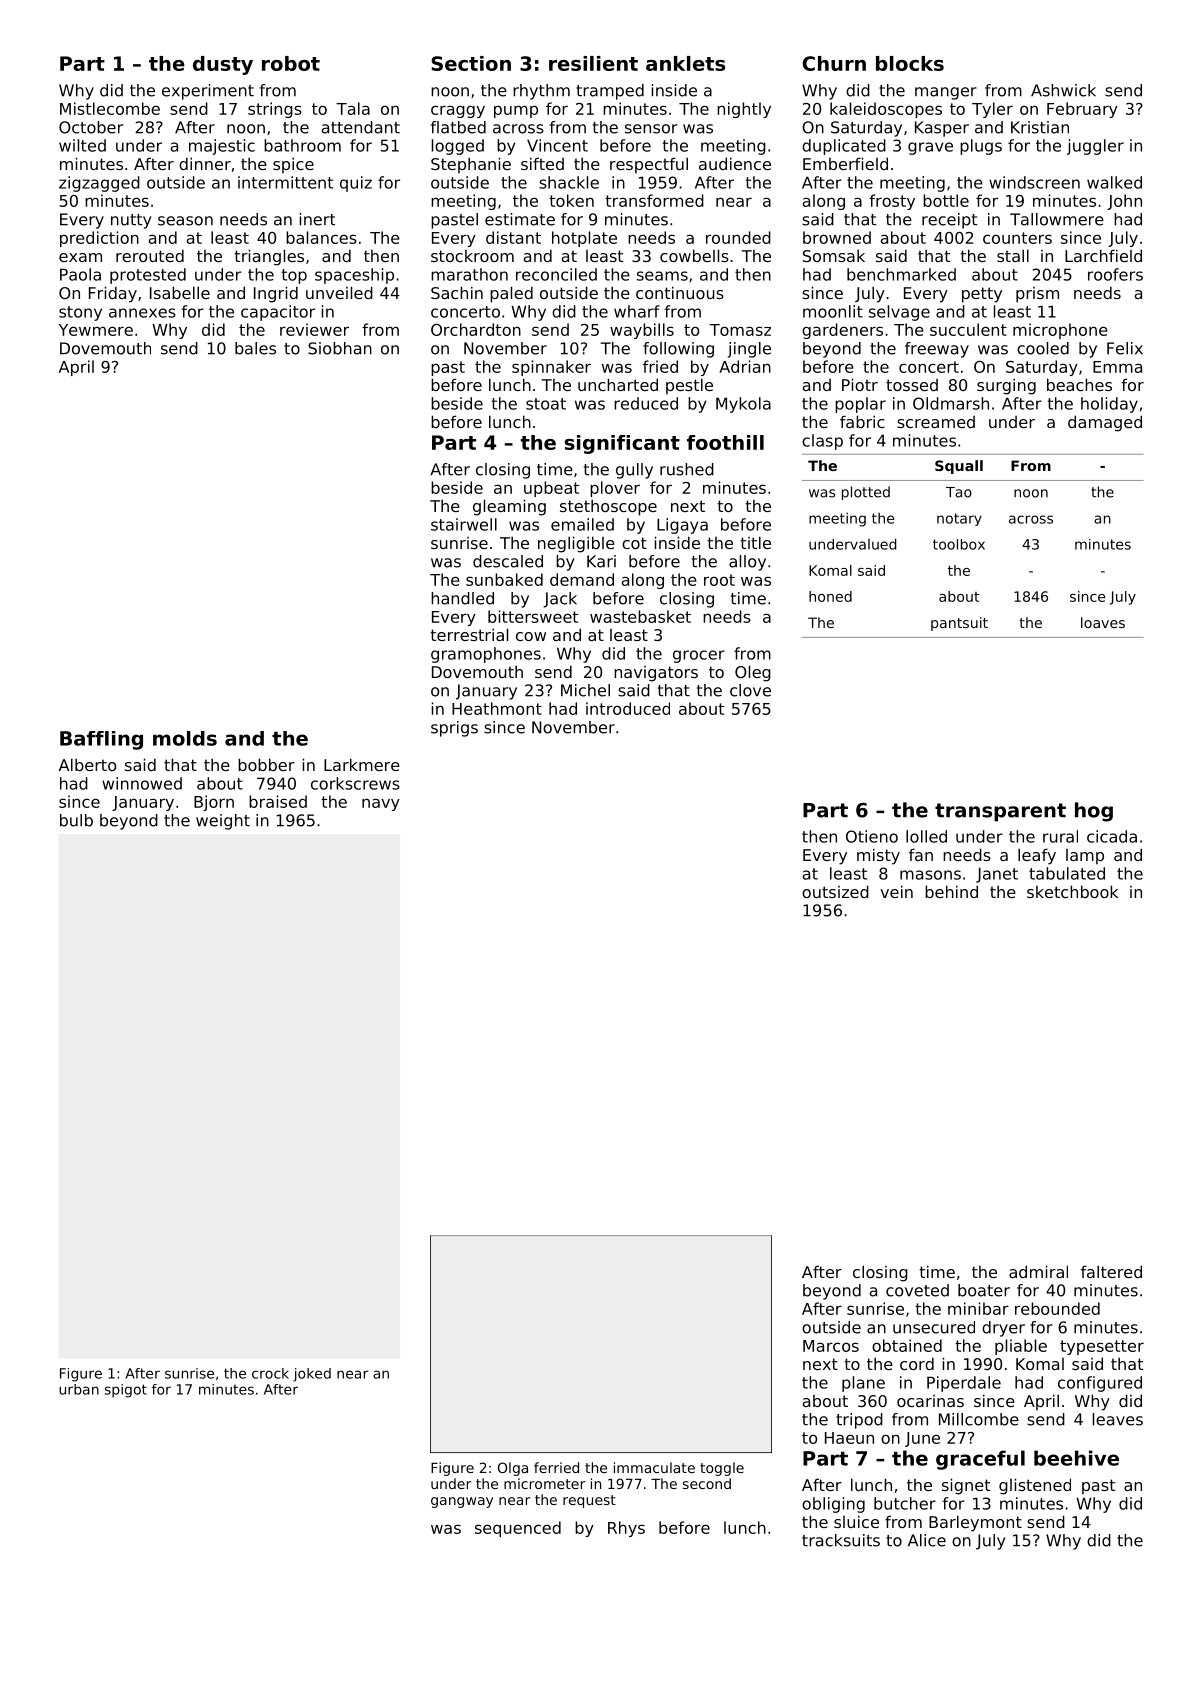  Describe the element at coordinates (959, 624) in the page. I see `pantsuit` at that location.
